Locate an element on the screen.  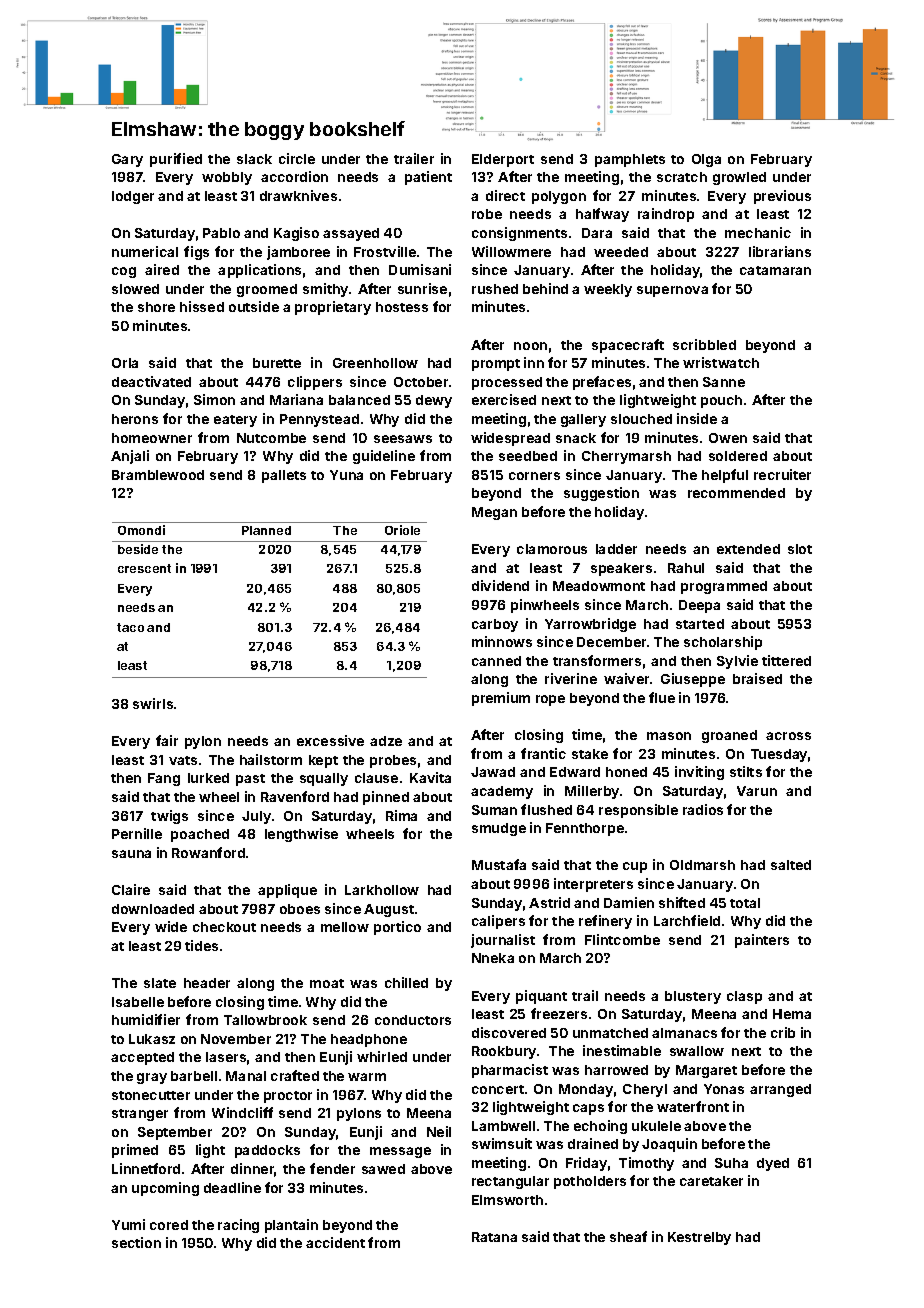
clause is located at coordinates (376, 778).
